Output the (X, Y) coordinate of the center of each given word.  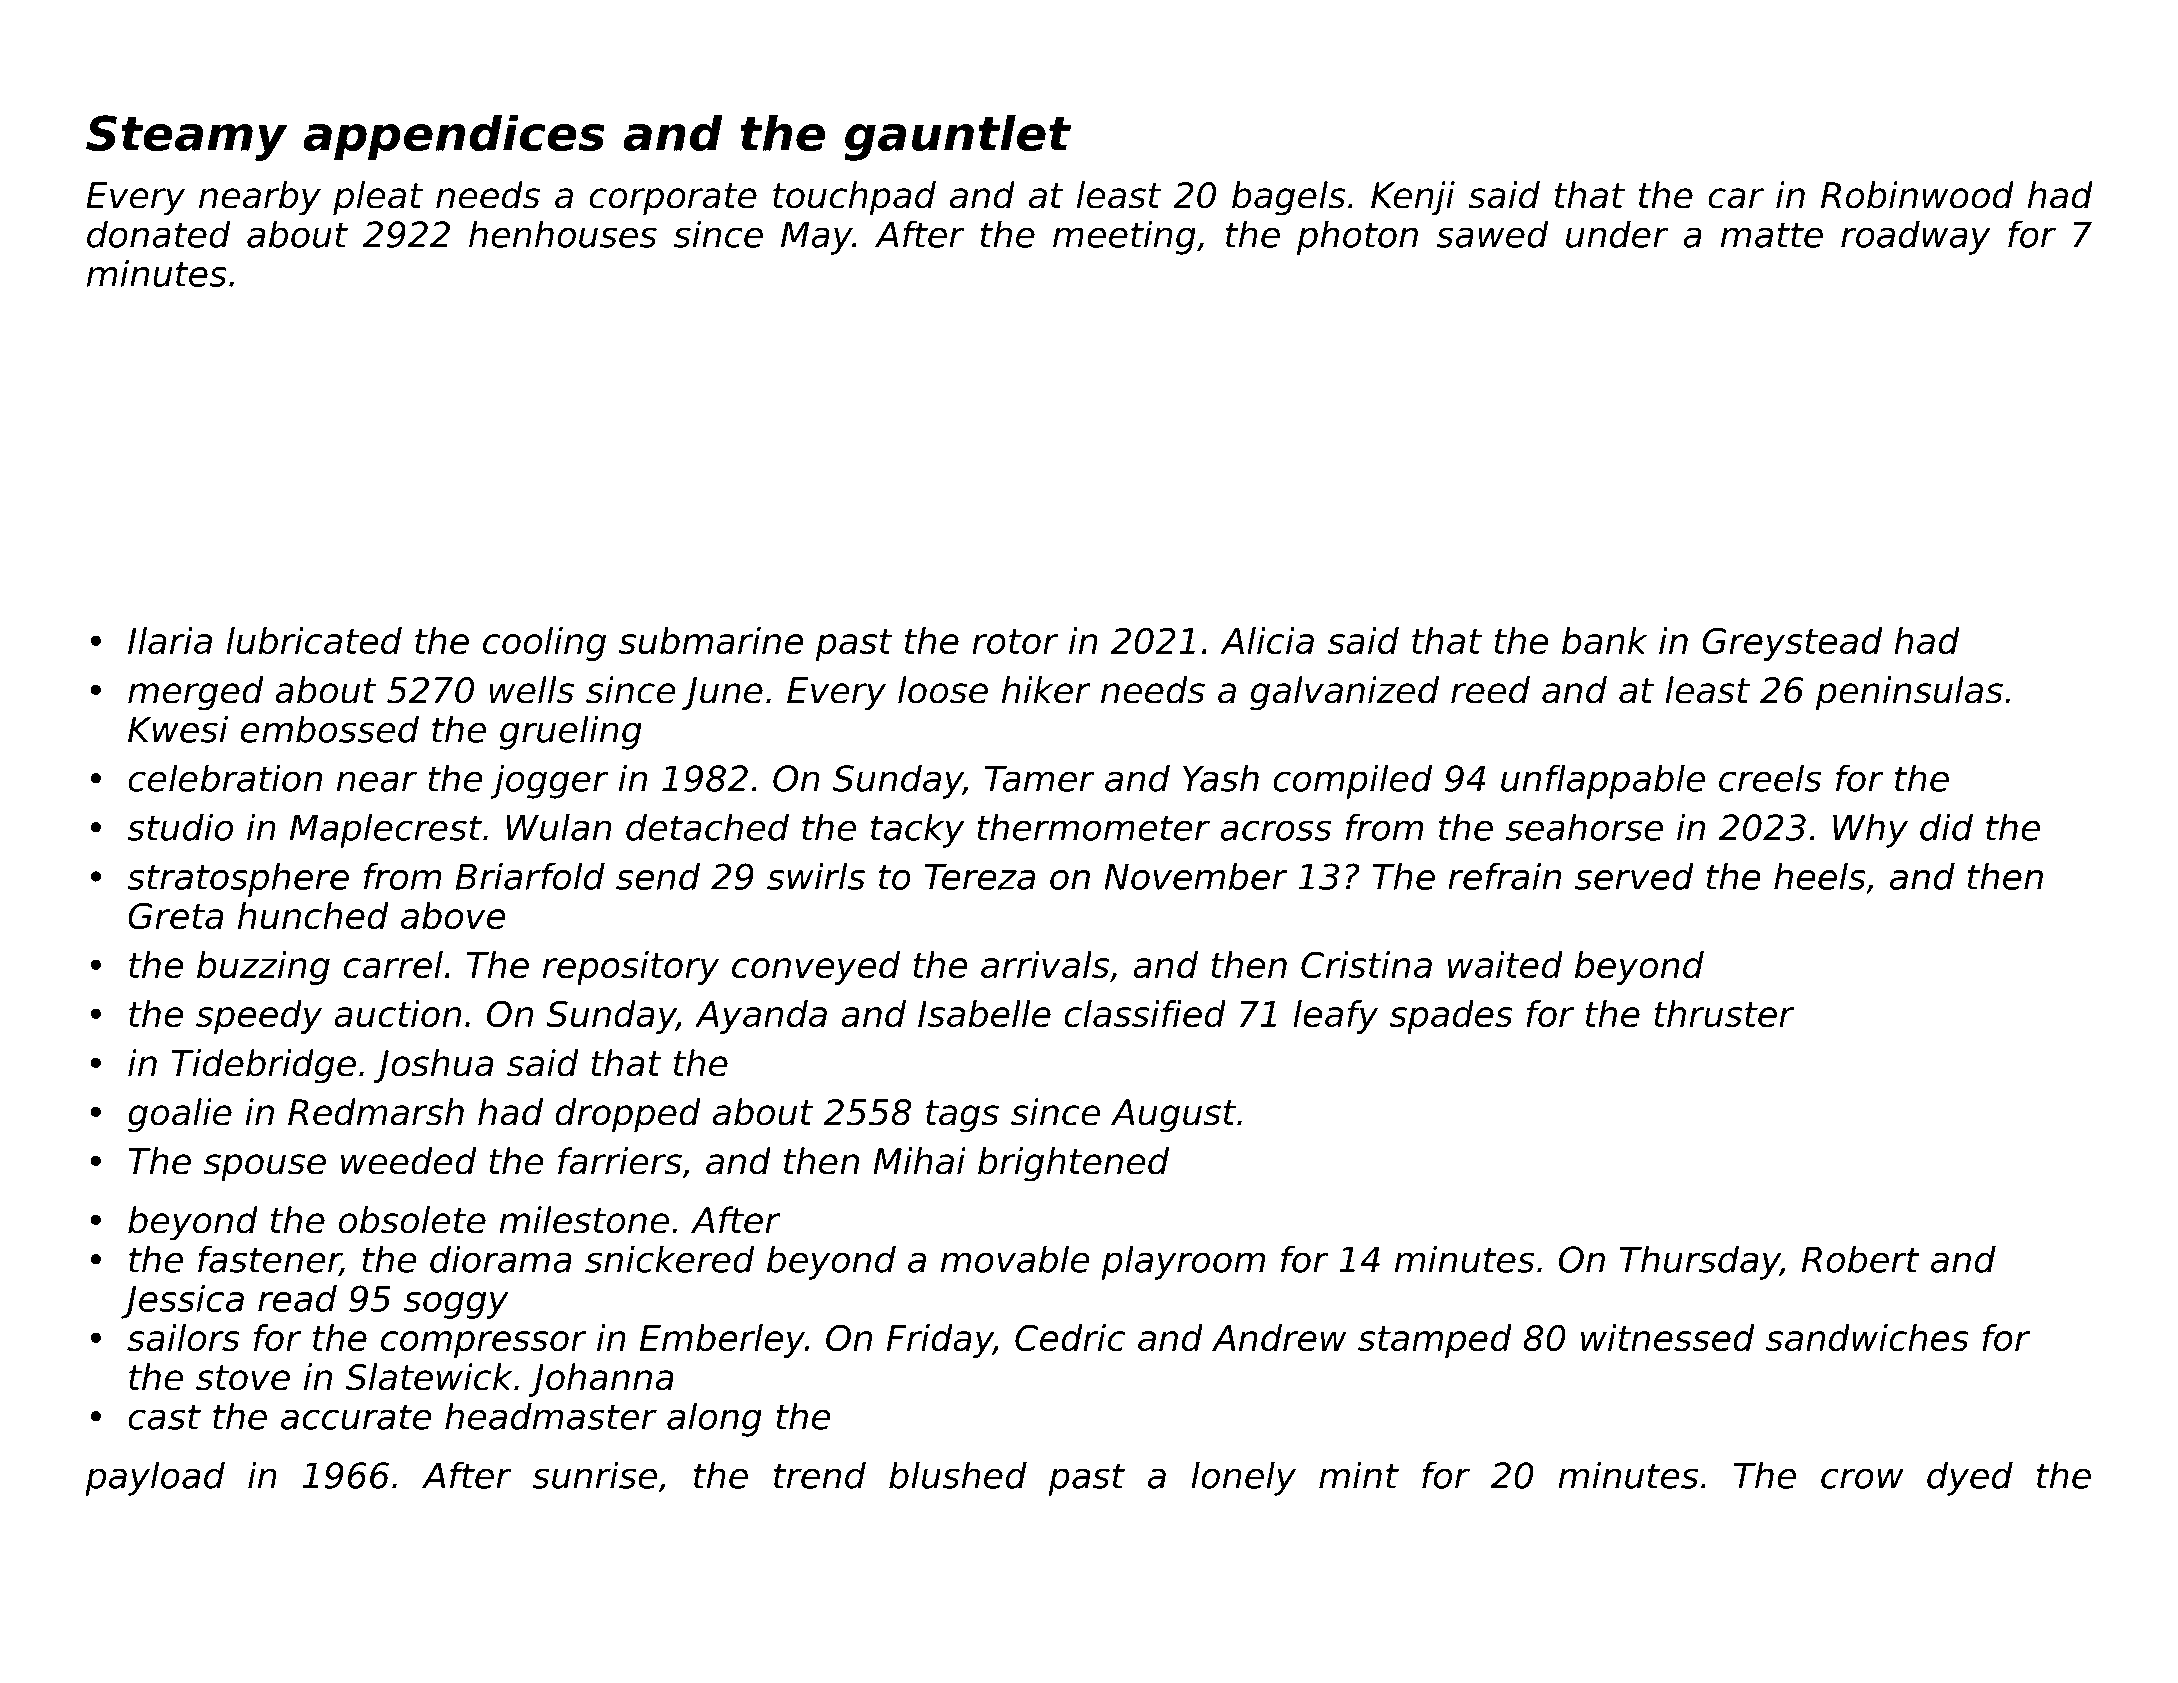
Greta (175, 916)
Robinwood (1917, 195)
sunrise (594, 1475)
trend (820, 1475)
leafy (1335, 1017)
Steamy (187, 138)
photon (1357, 237)
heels (1820, 876)
